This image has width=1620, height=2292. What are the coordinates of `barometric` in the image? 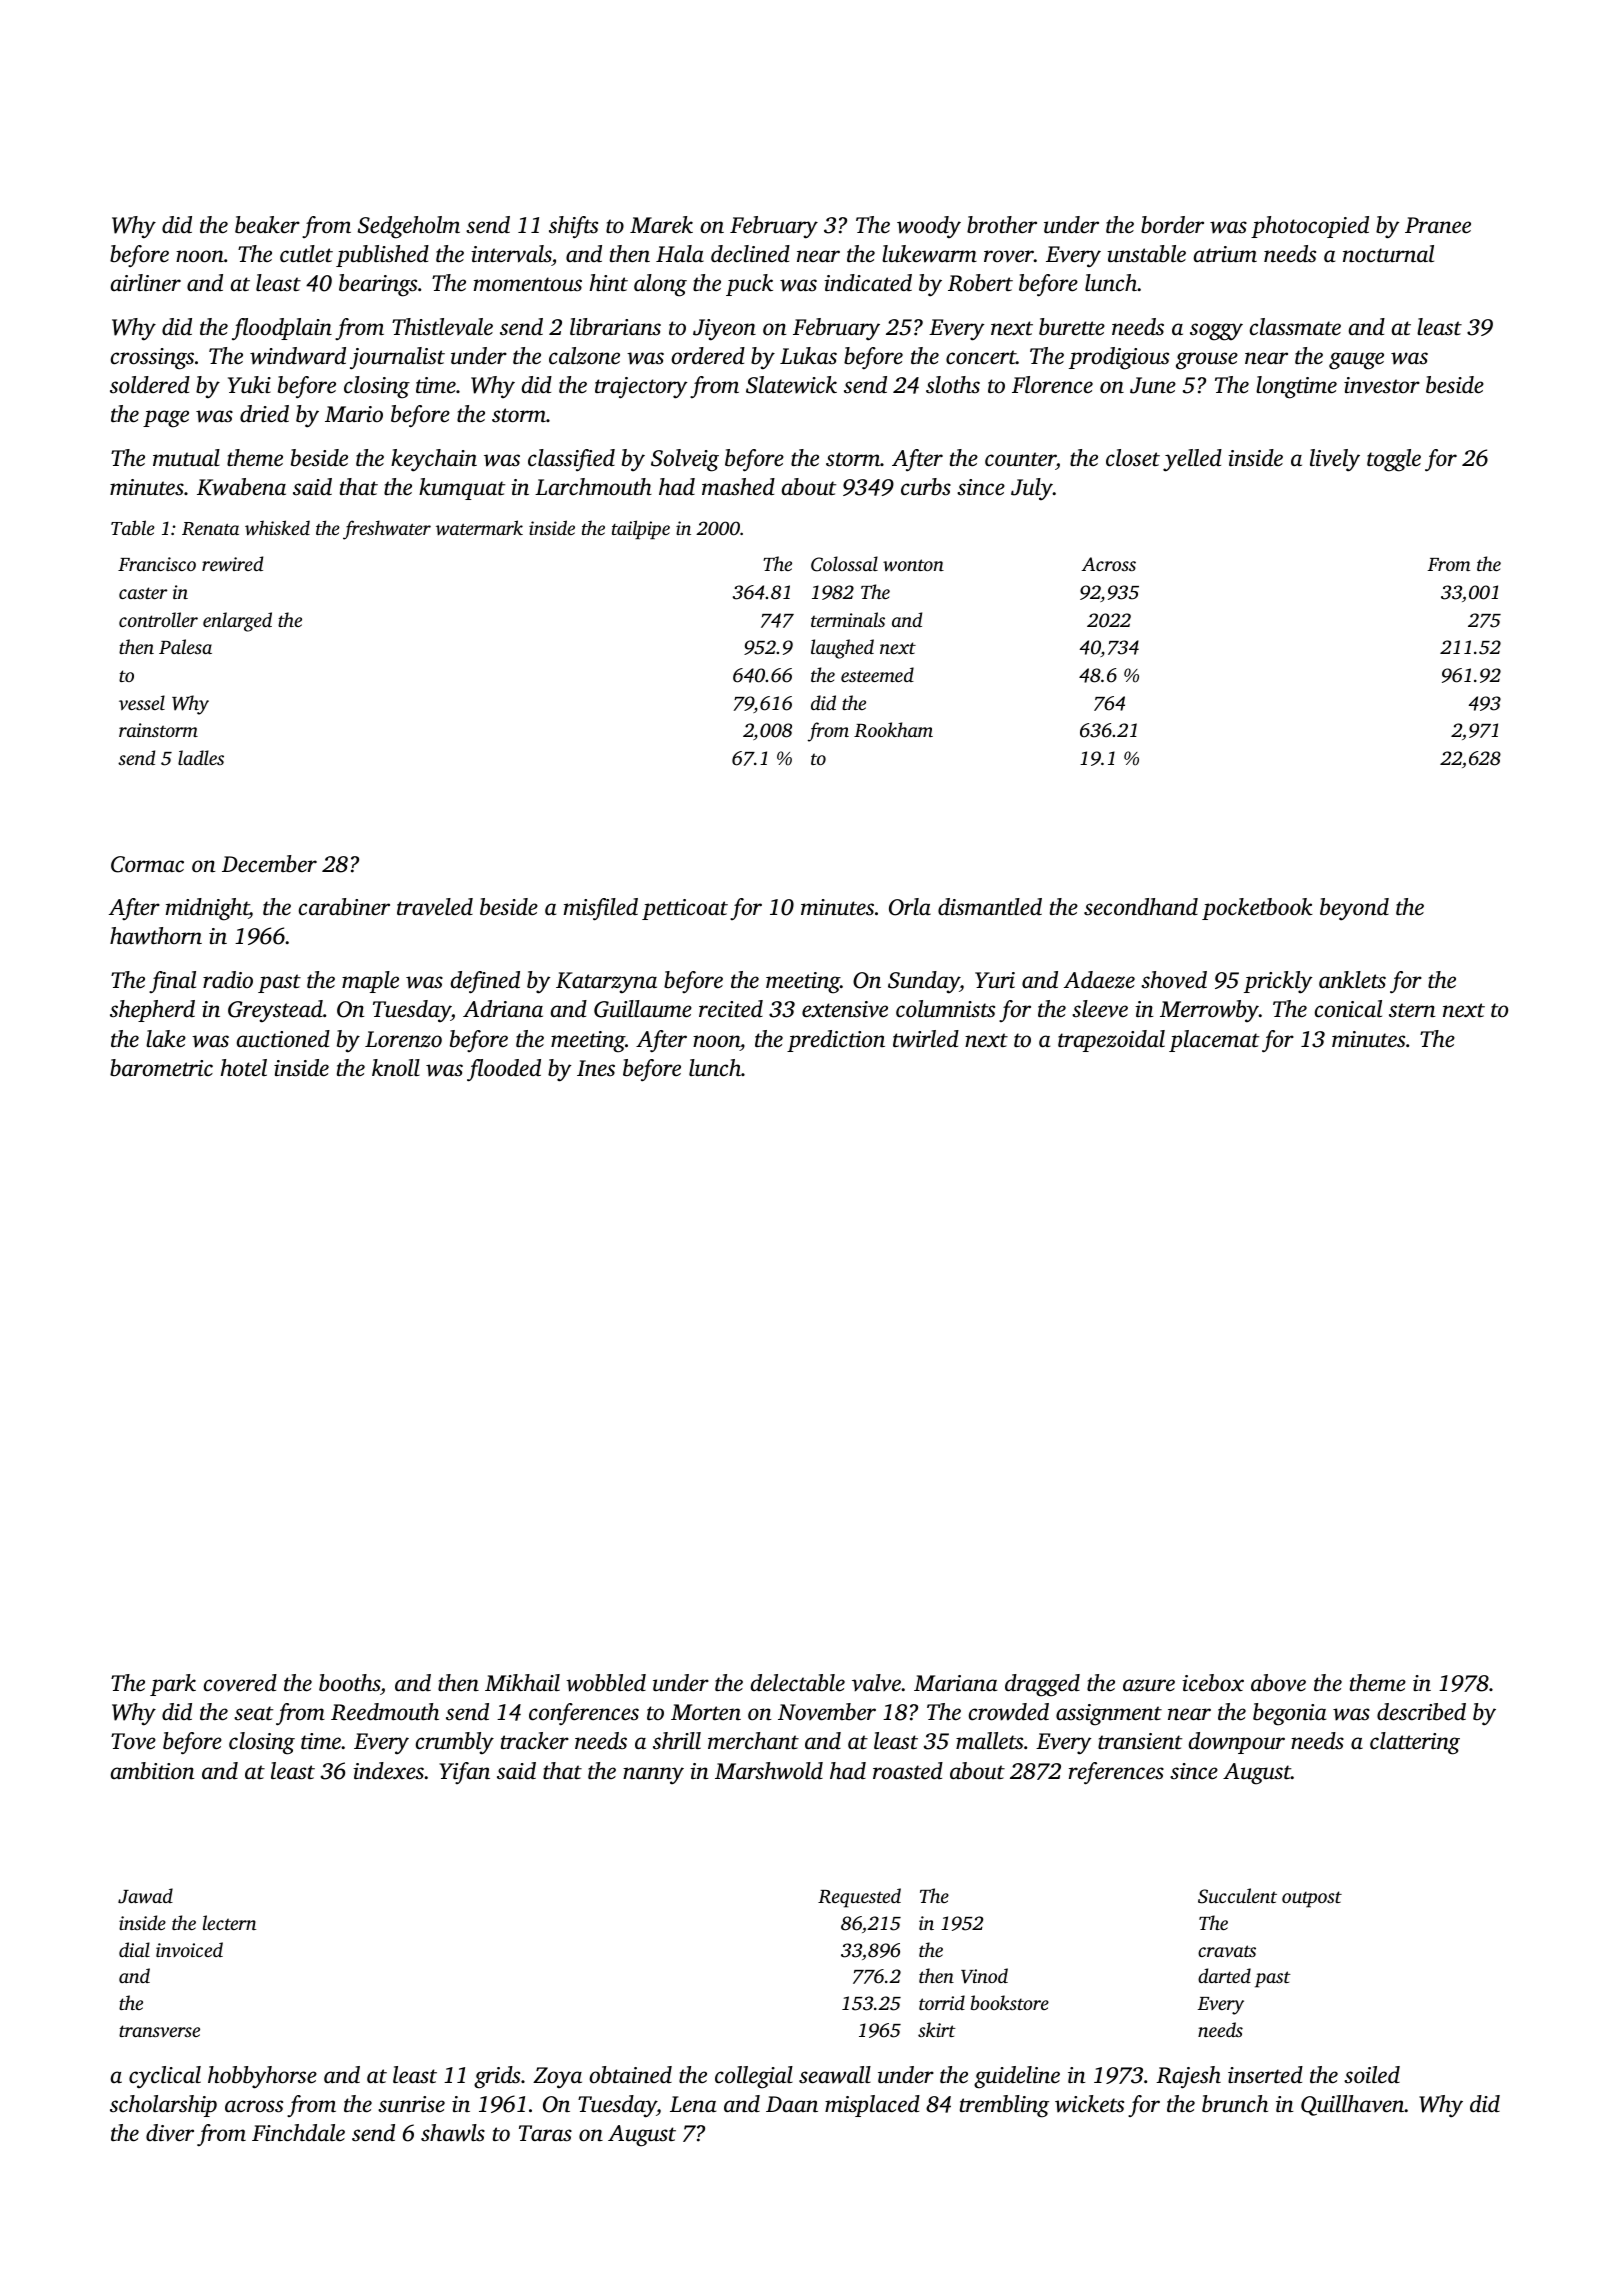 It's located at (161, 1068).
